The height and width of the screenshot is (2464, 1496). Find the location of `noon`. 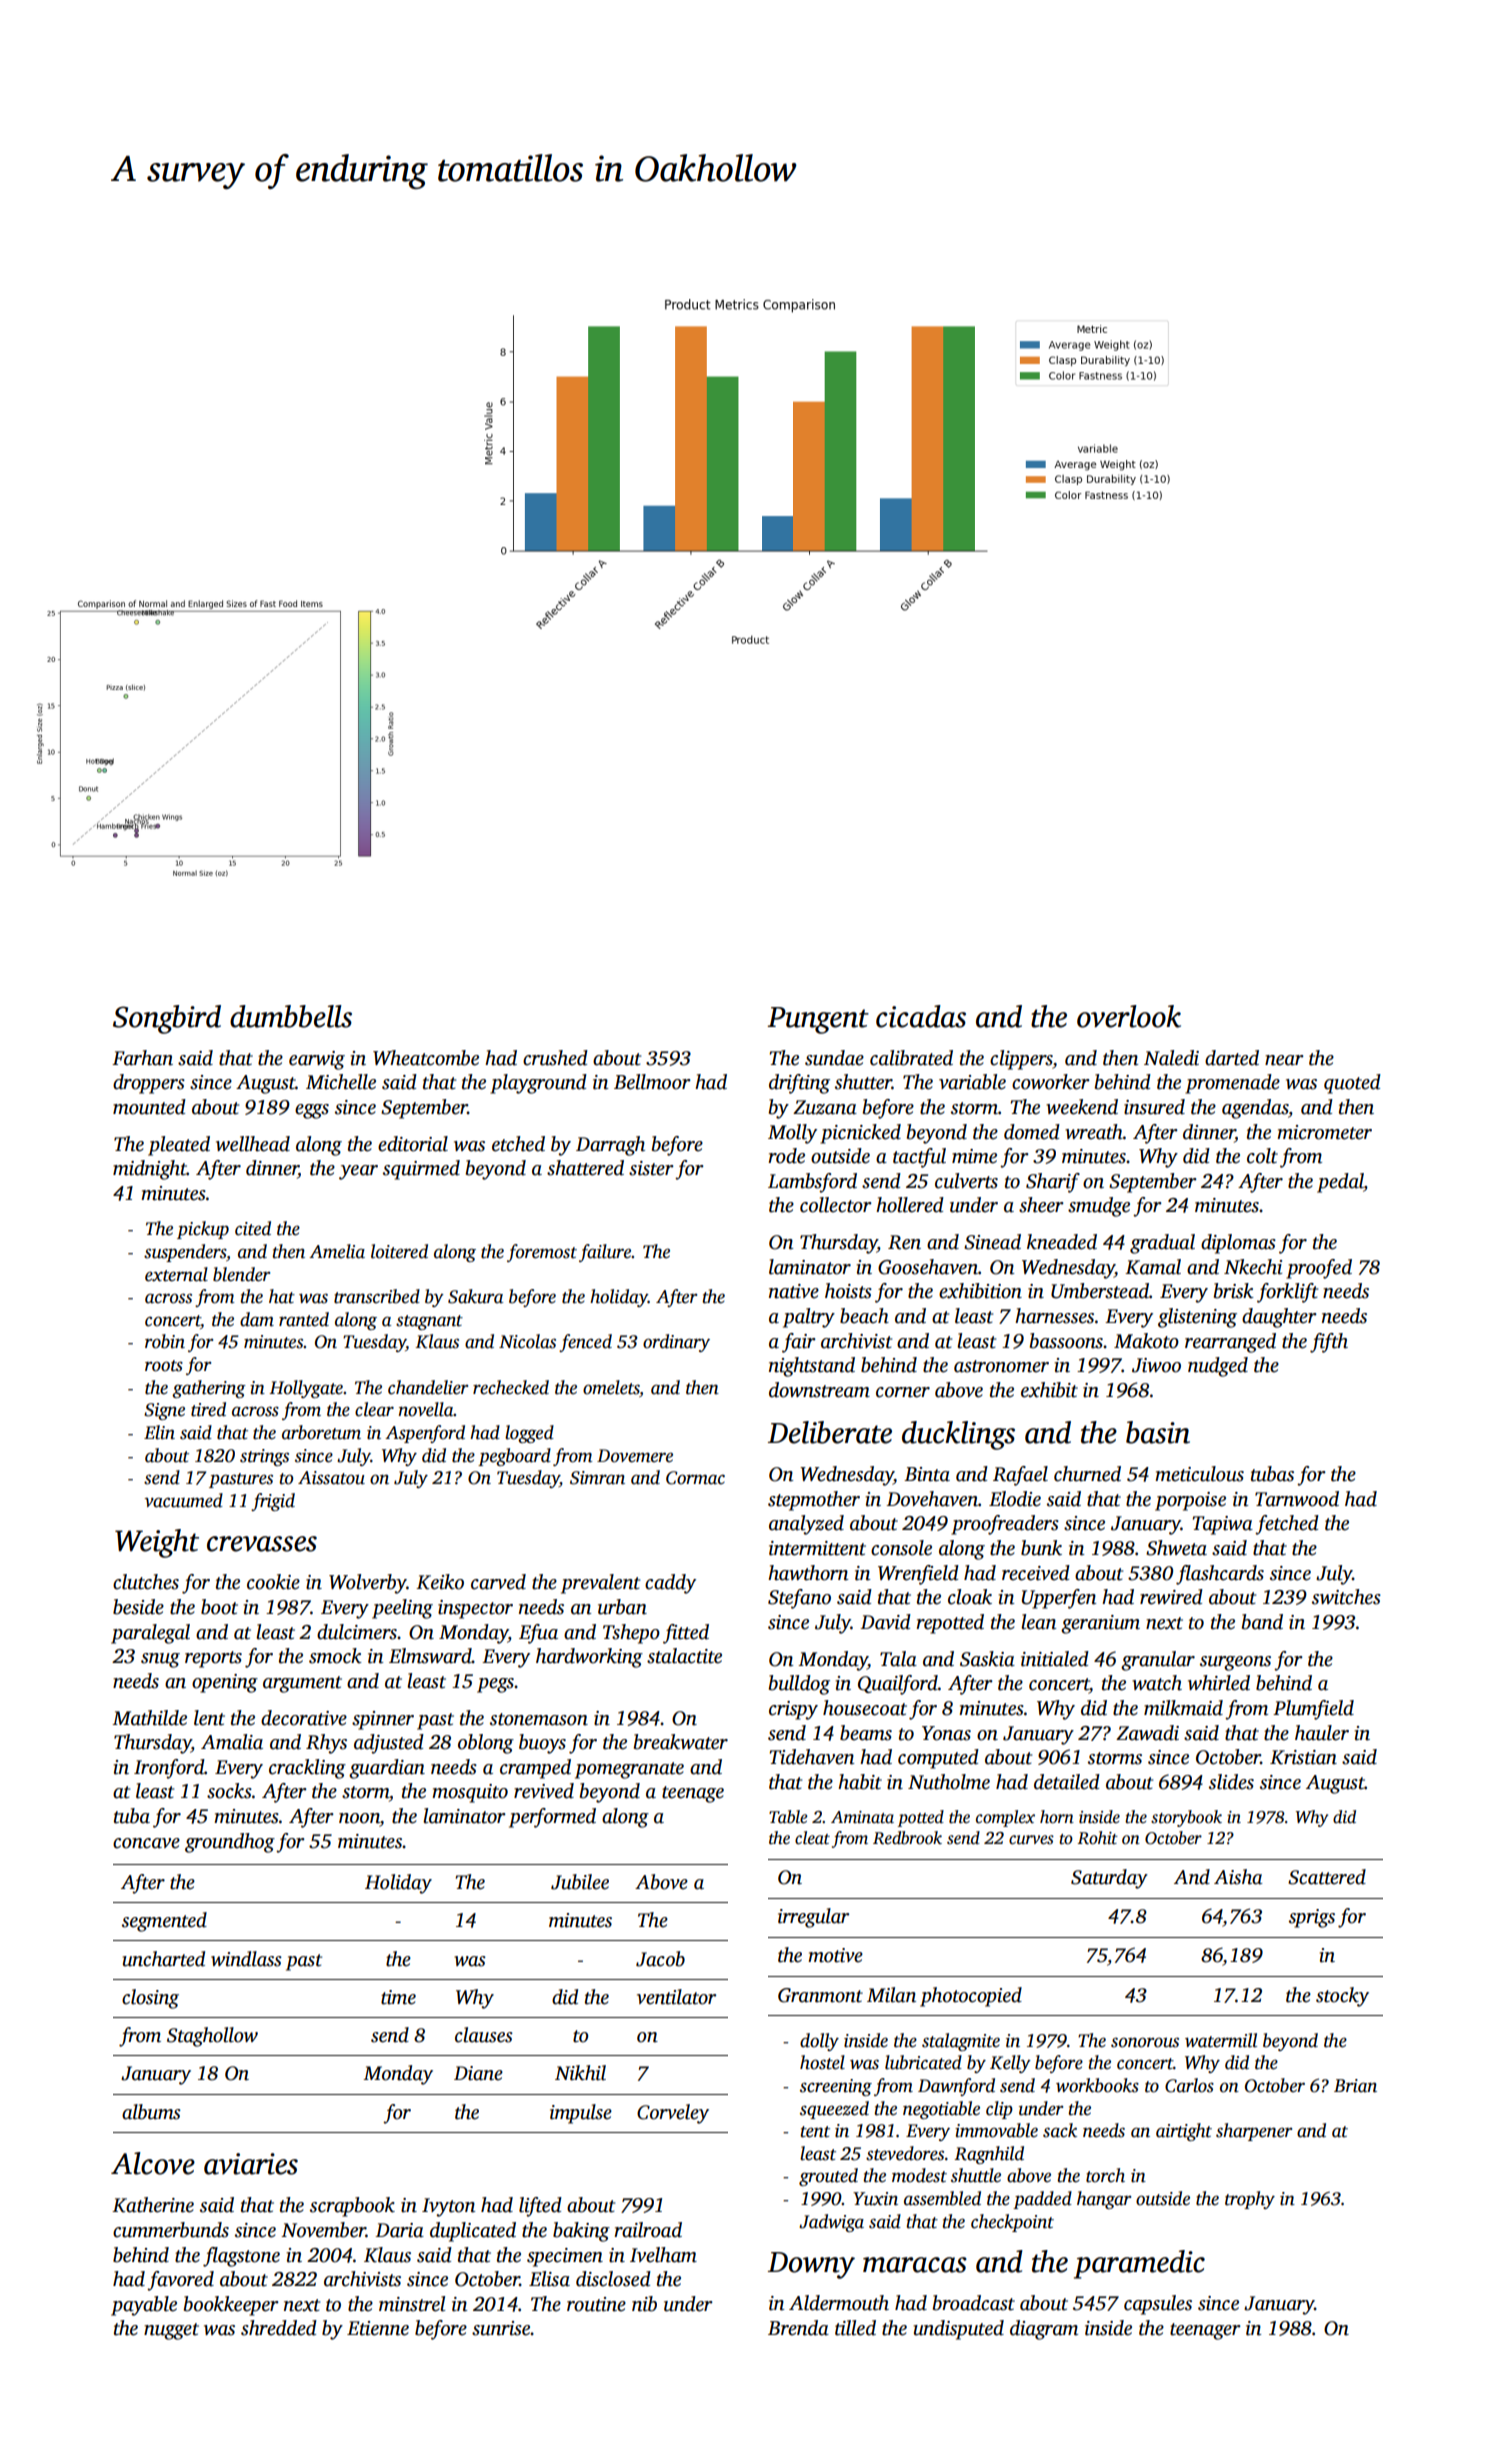

noon is located at coordinates (359, 1818).
